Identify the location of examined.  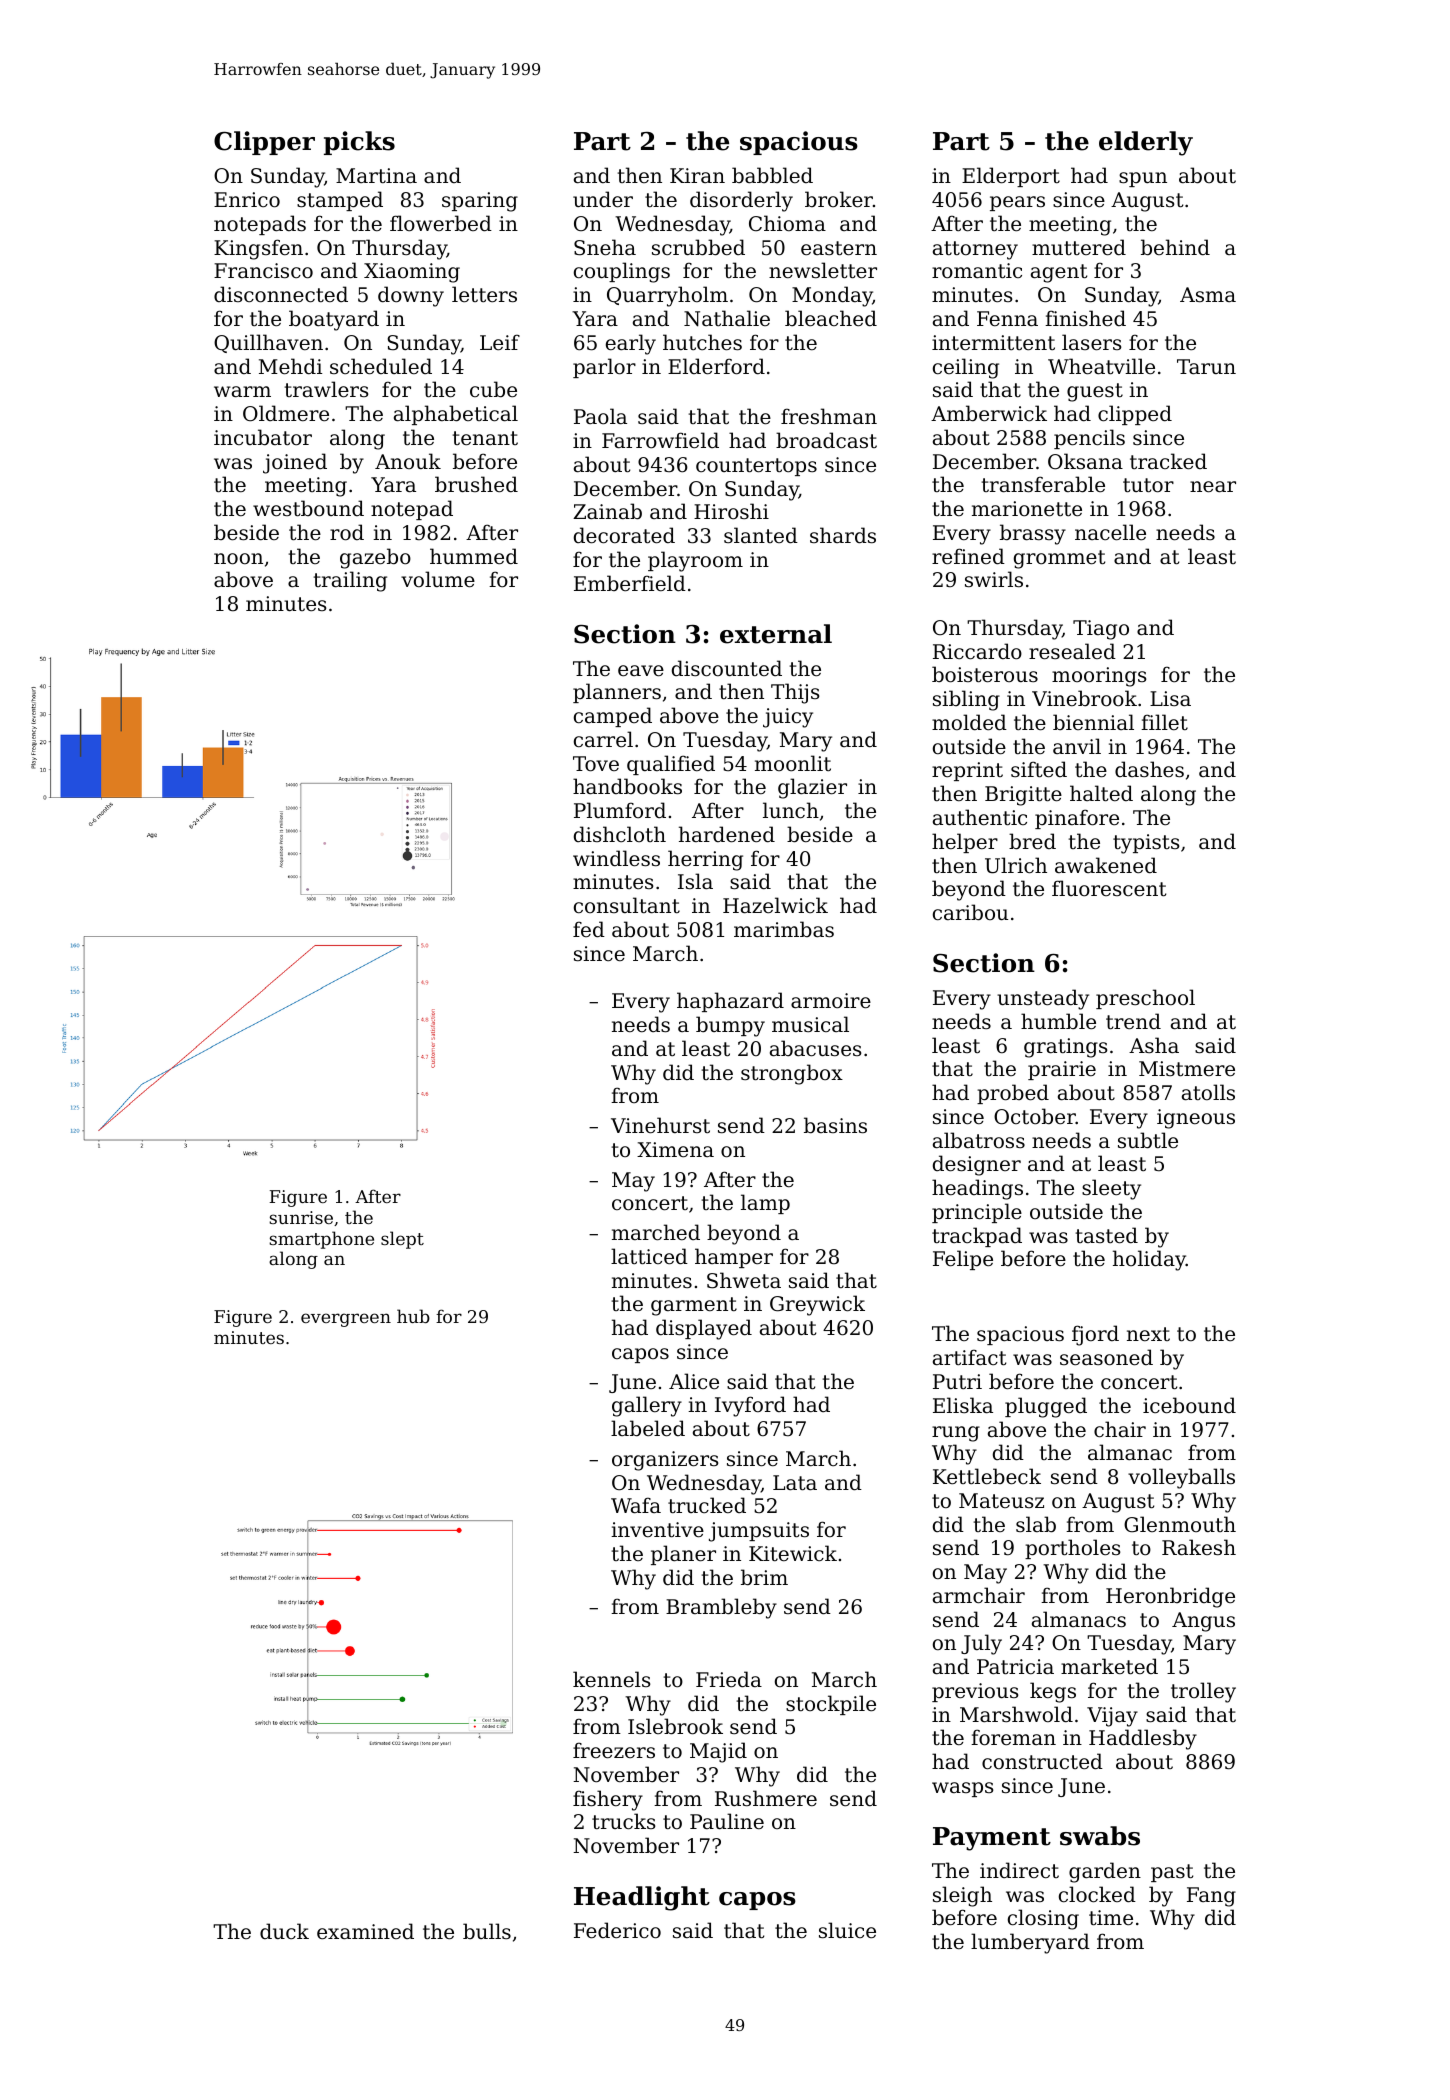
(365, 1931).
